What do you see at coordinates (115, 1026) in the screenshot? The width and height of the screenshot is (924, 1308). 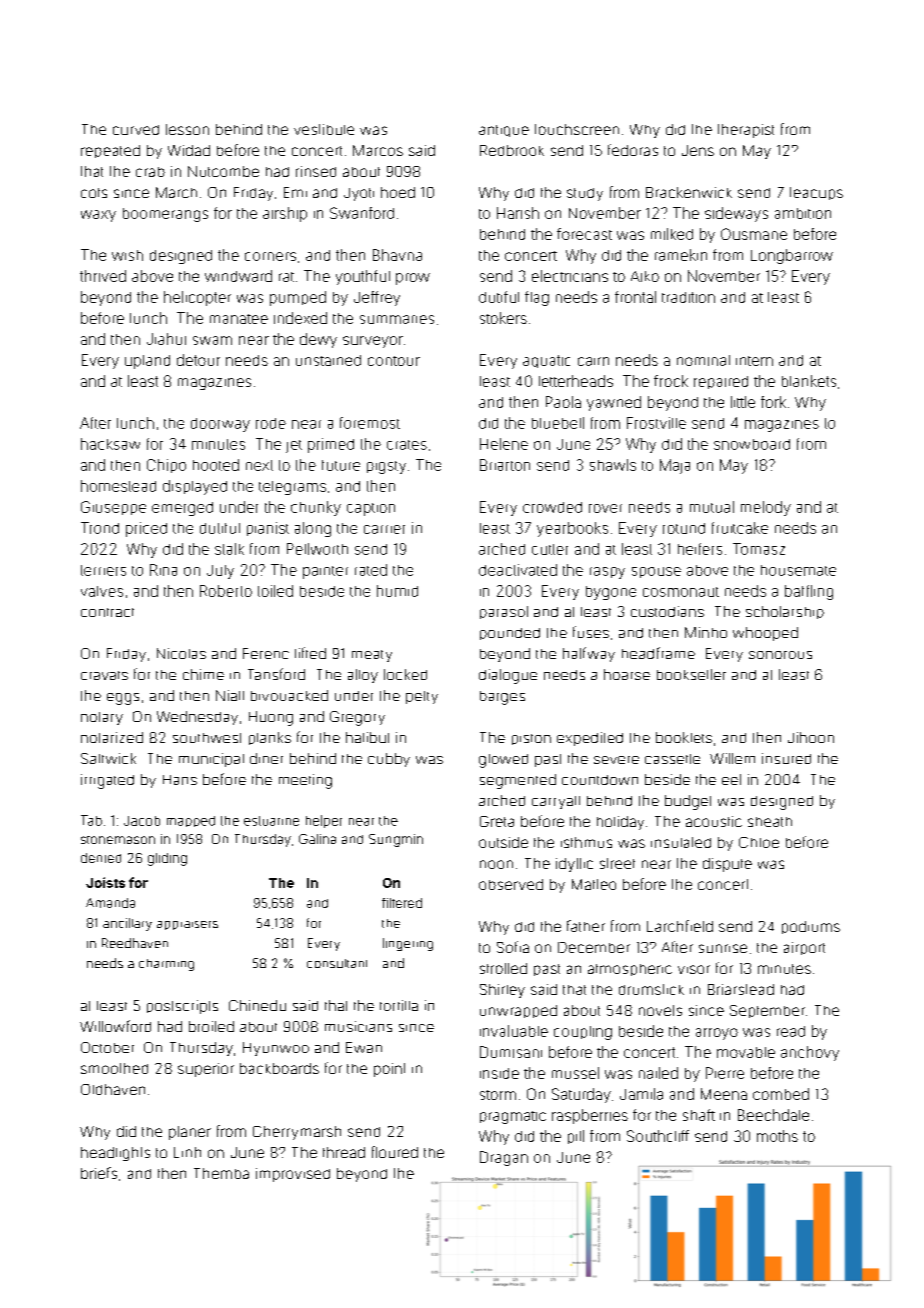 I see `Willowford` at bounding box center [115, 1026].
